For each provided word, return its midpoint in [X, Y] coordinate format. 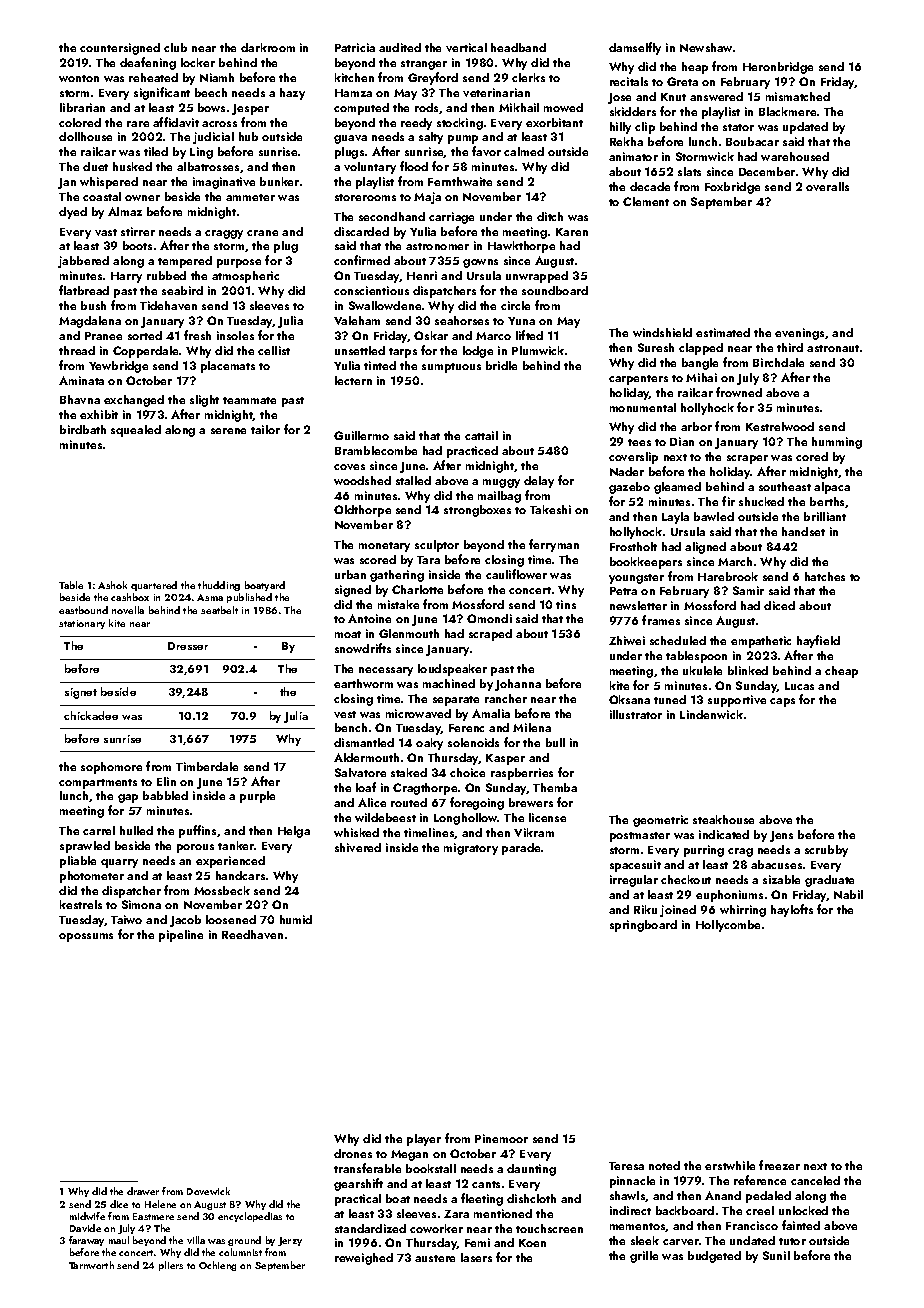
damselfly [635, 48]
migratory [471, 849]
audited [400, 47]
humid [296, 919]
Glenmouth [409, 633]
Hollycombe [728, 926]
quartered [154, 586]
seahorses [462, 320]
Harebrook [728, 576]
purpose [239, 263]
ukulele [702, 670]
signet [81, 693]
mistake [398, 604]
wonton [79, 78]
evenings [799, 334]
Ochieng [217, 1266]
